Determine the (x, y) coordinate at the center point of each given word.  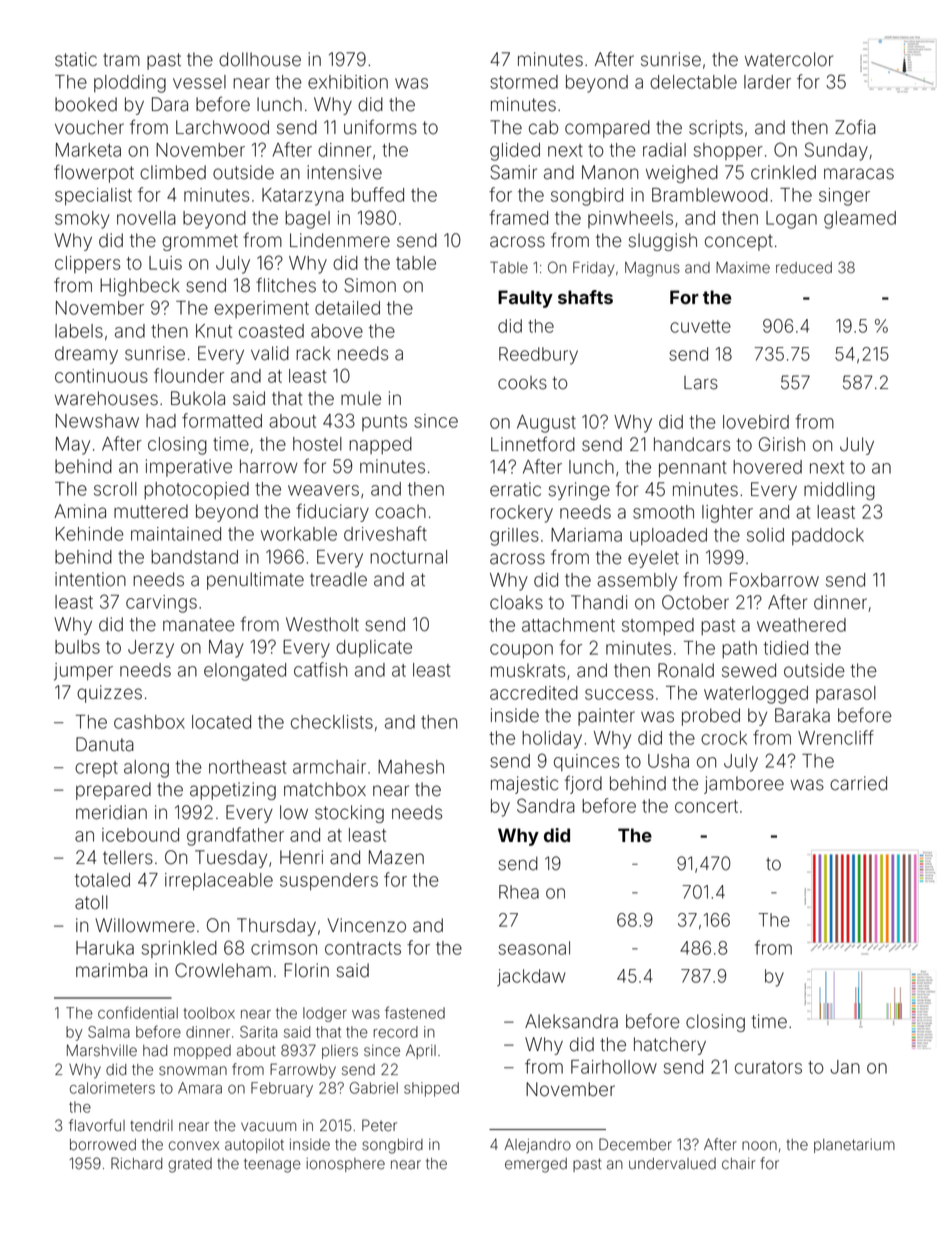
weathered (801, 625)
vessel (199, 82)
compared (607, 129)
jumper (83, 672)
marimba (111, 970)
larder (767, 82)
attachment (568, 625)
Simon (370, 285)
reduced (804, 268)
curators (768, 1067)
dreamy (86, 355)
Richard (136, 1163)
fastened (415, 1012)
